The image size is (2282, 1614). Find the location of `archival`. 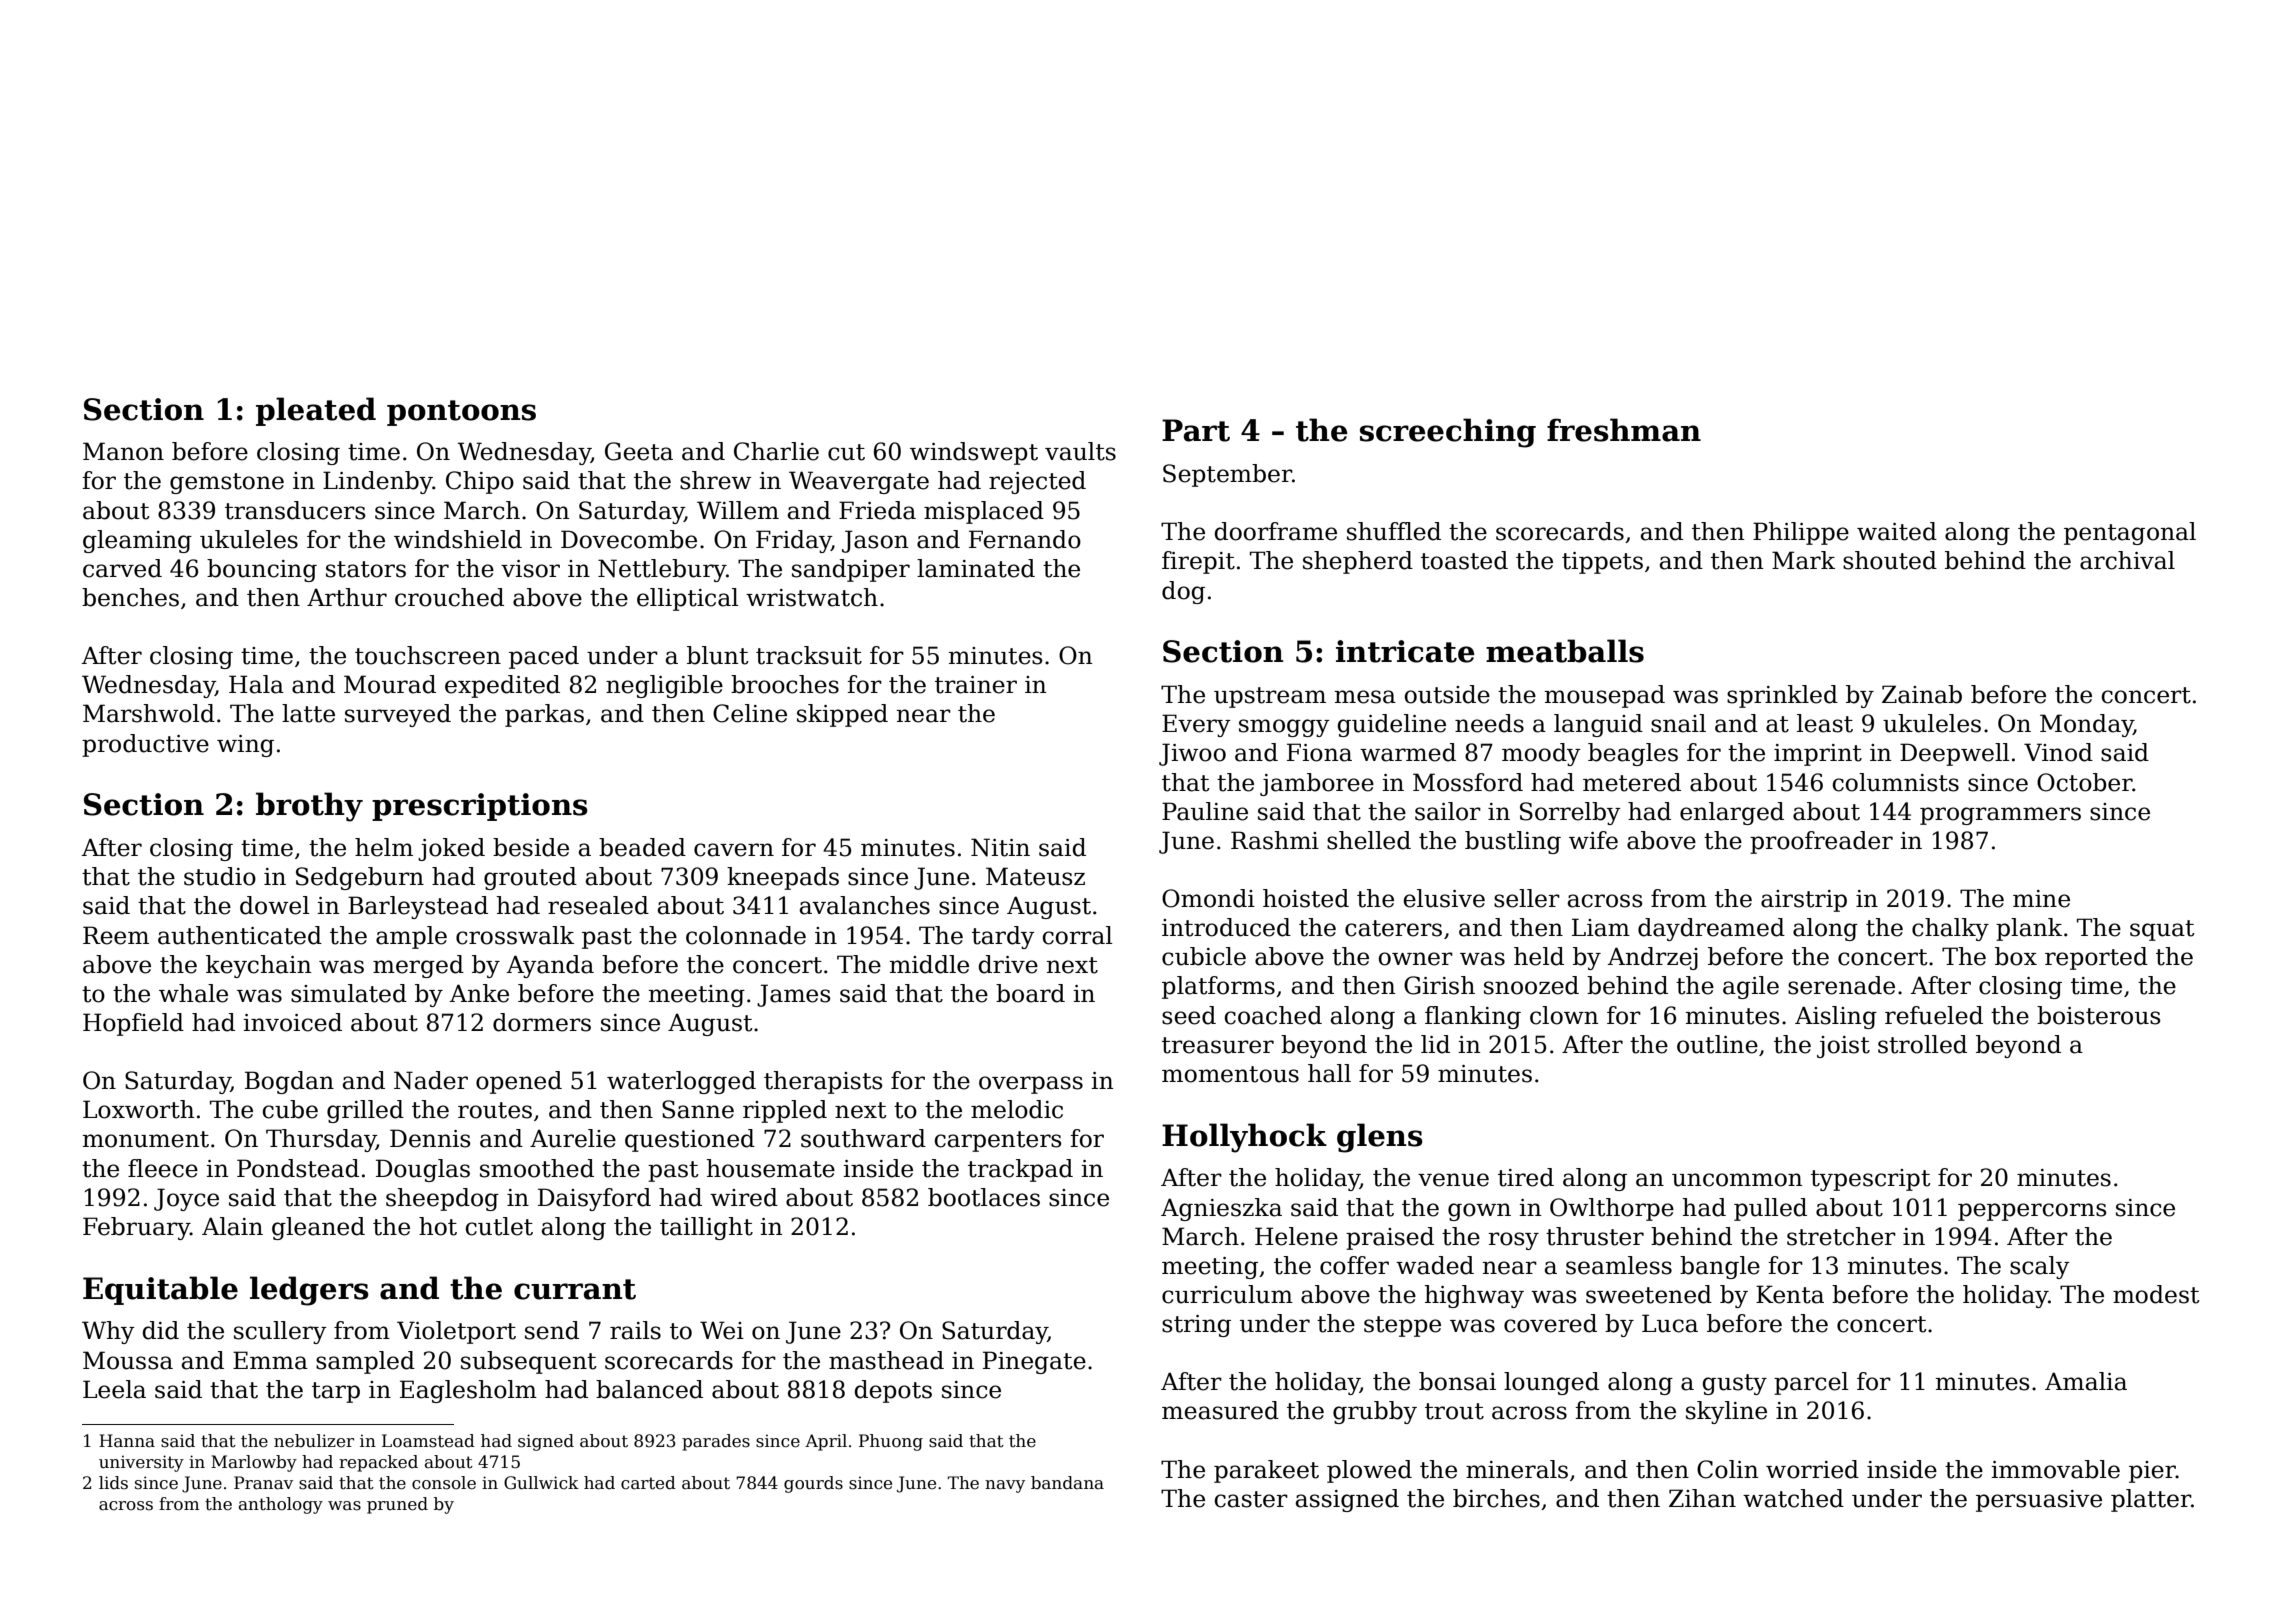

archival is located at coordinates (2127, 560).
